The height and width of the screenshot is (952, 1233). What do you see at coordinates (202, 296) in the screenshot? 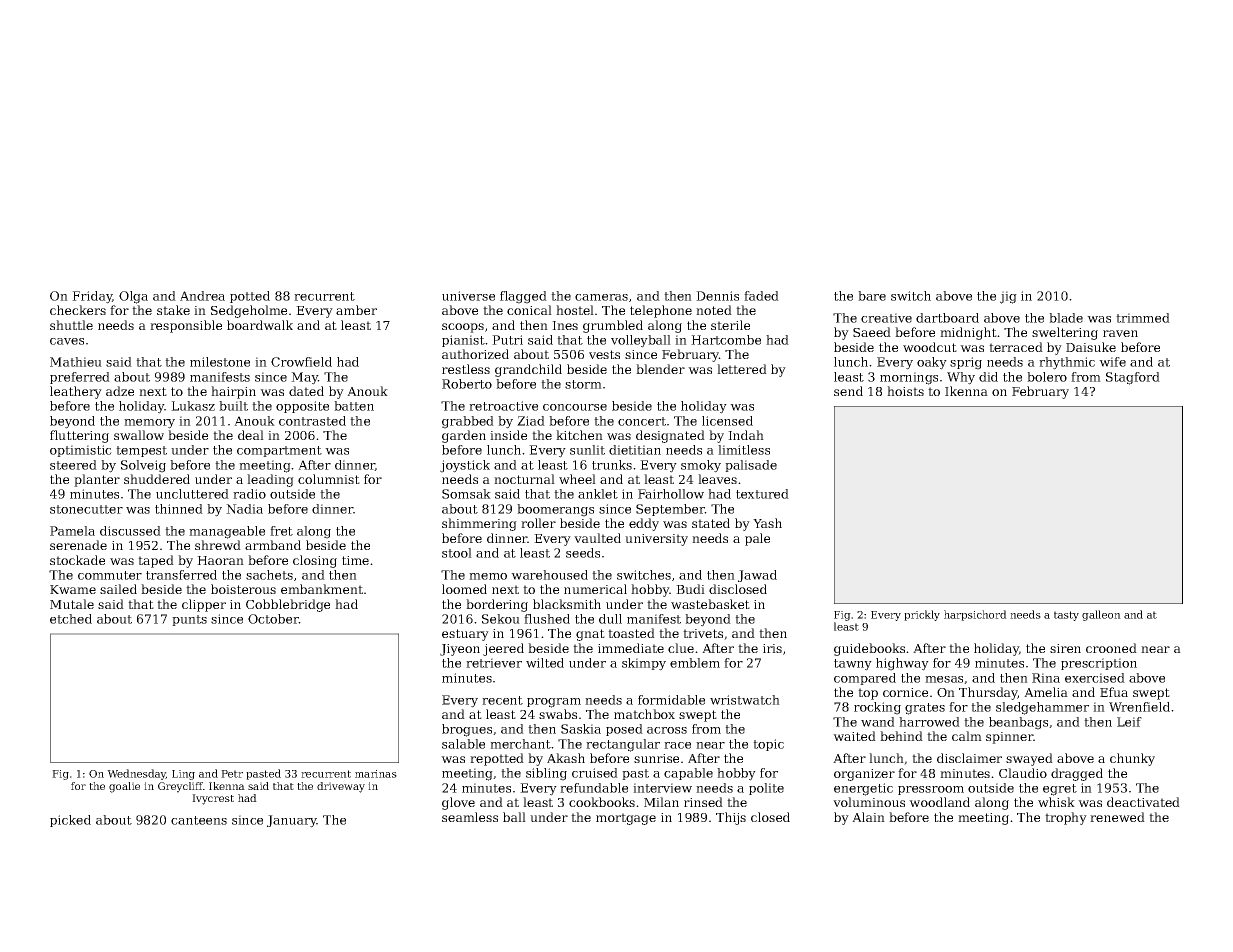
I see `Andrea` at bounding box center [202, 296].
